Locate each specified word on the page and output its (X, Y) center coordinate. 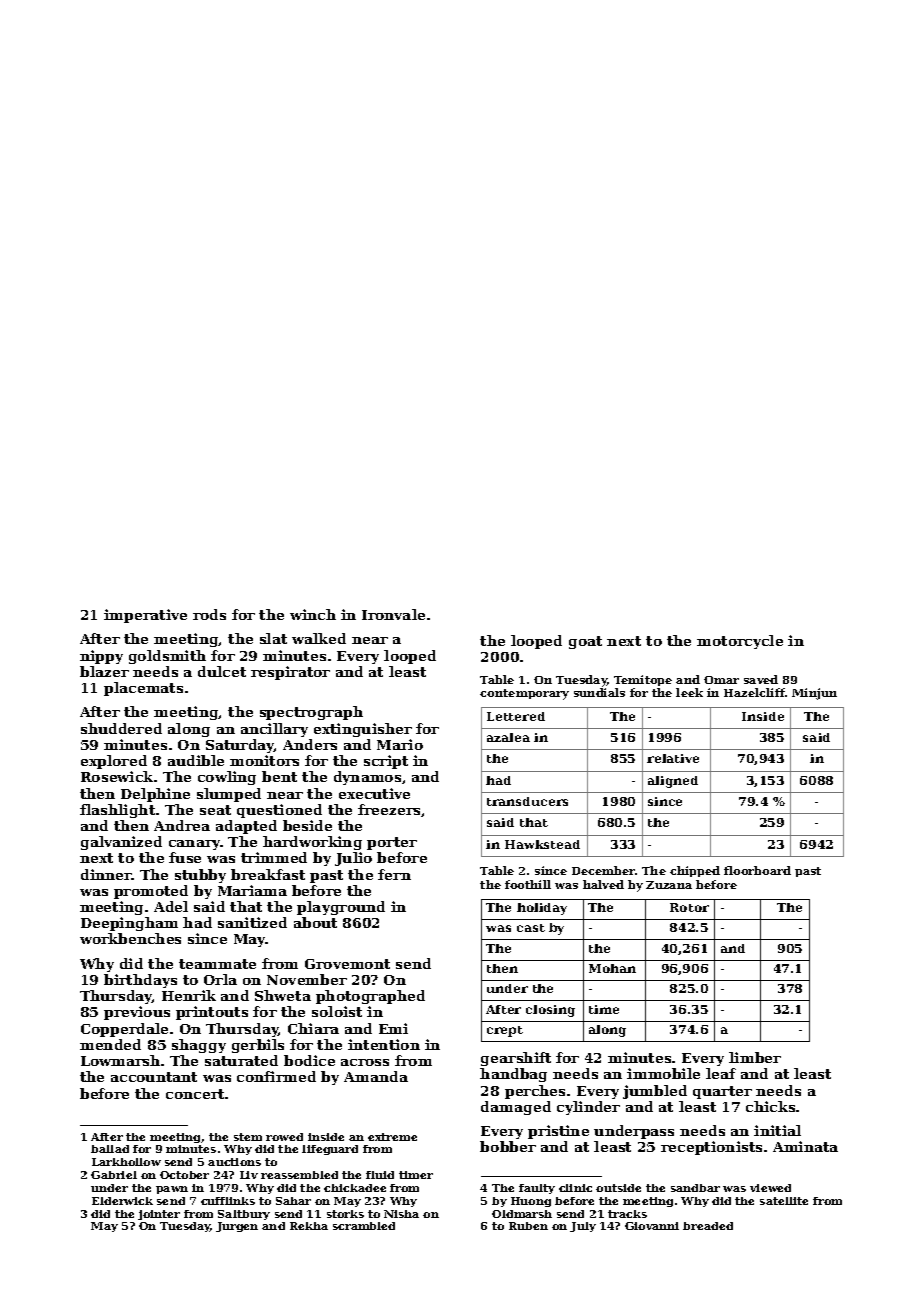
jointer (159, 1215)
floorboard (757, 870)
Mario (400, 744)
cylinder (588, 1108)
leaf (721, 1073)
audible (196, 760)
